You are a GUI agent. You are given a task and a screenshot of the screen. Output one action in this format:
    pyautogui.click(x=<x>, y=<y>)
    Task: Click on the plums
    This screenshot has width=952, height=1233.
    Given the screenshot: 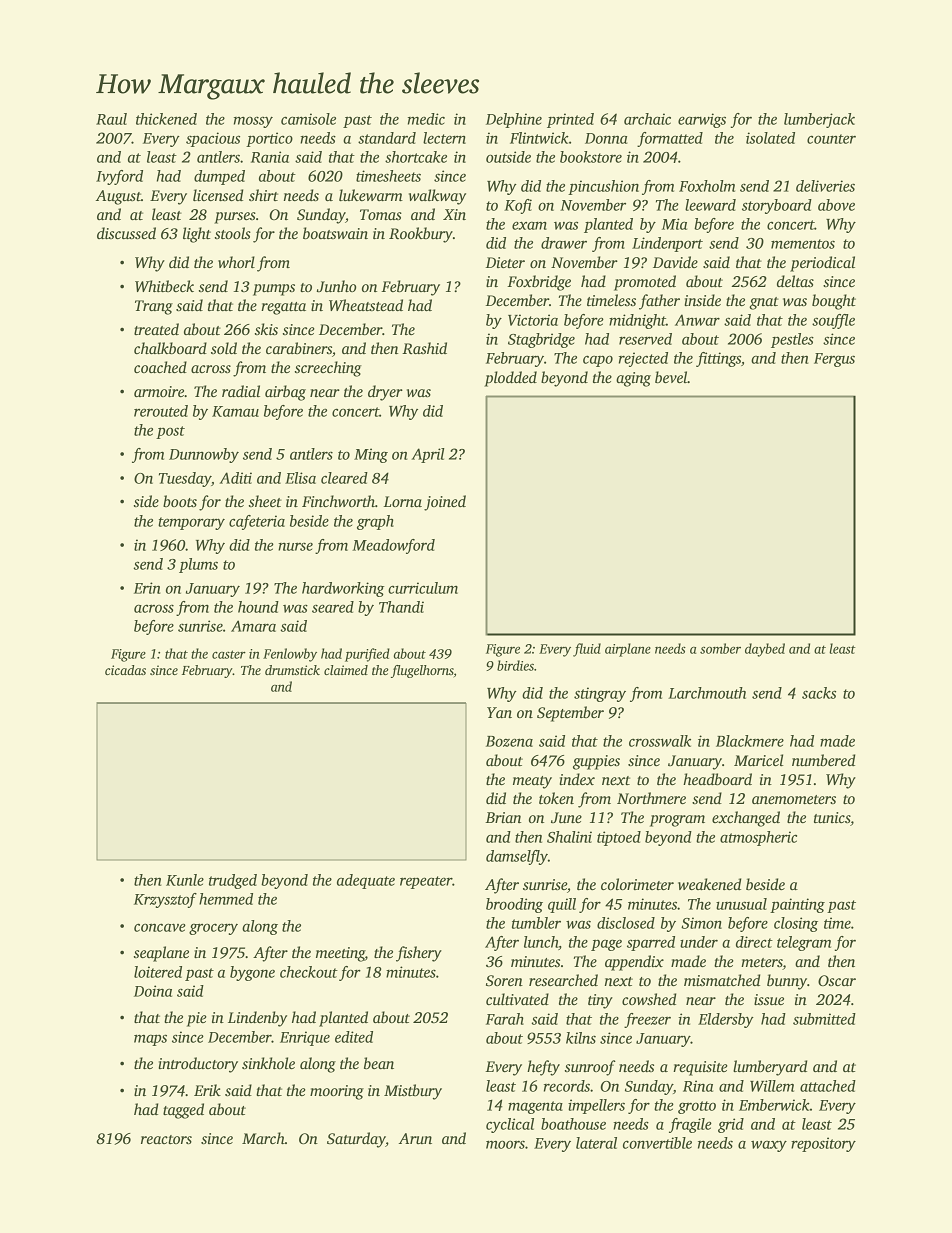 What is the action you would take?
    pyautogui.click(x=198, y=565)
